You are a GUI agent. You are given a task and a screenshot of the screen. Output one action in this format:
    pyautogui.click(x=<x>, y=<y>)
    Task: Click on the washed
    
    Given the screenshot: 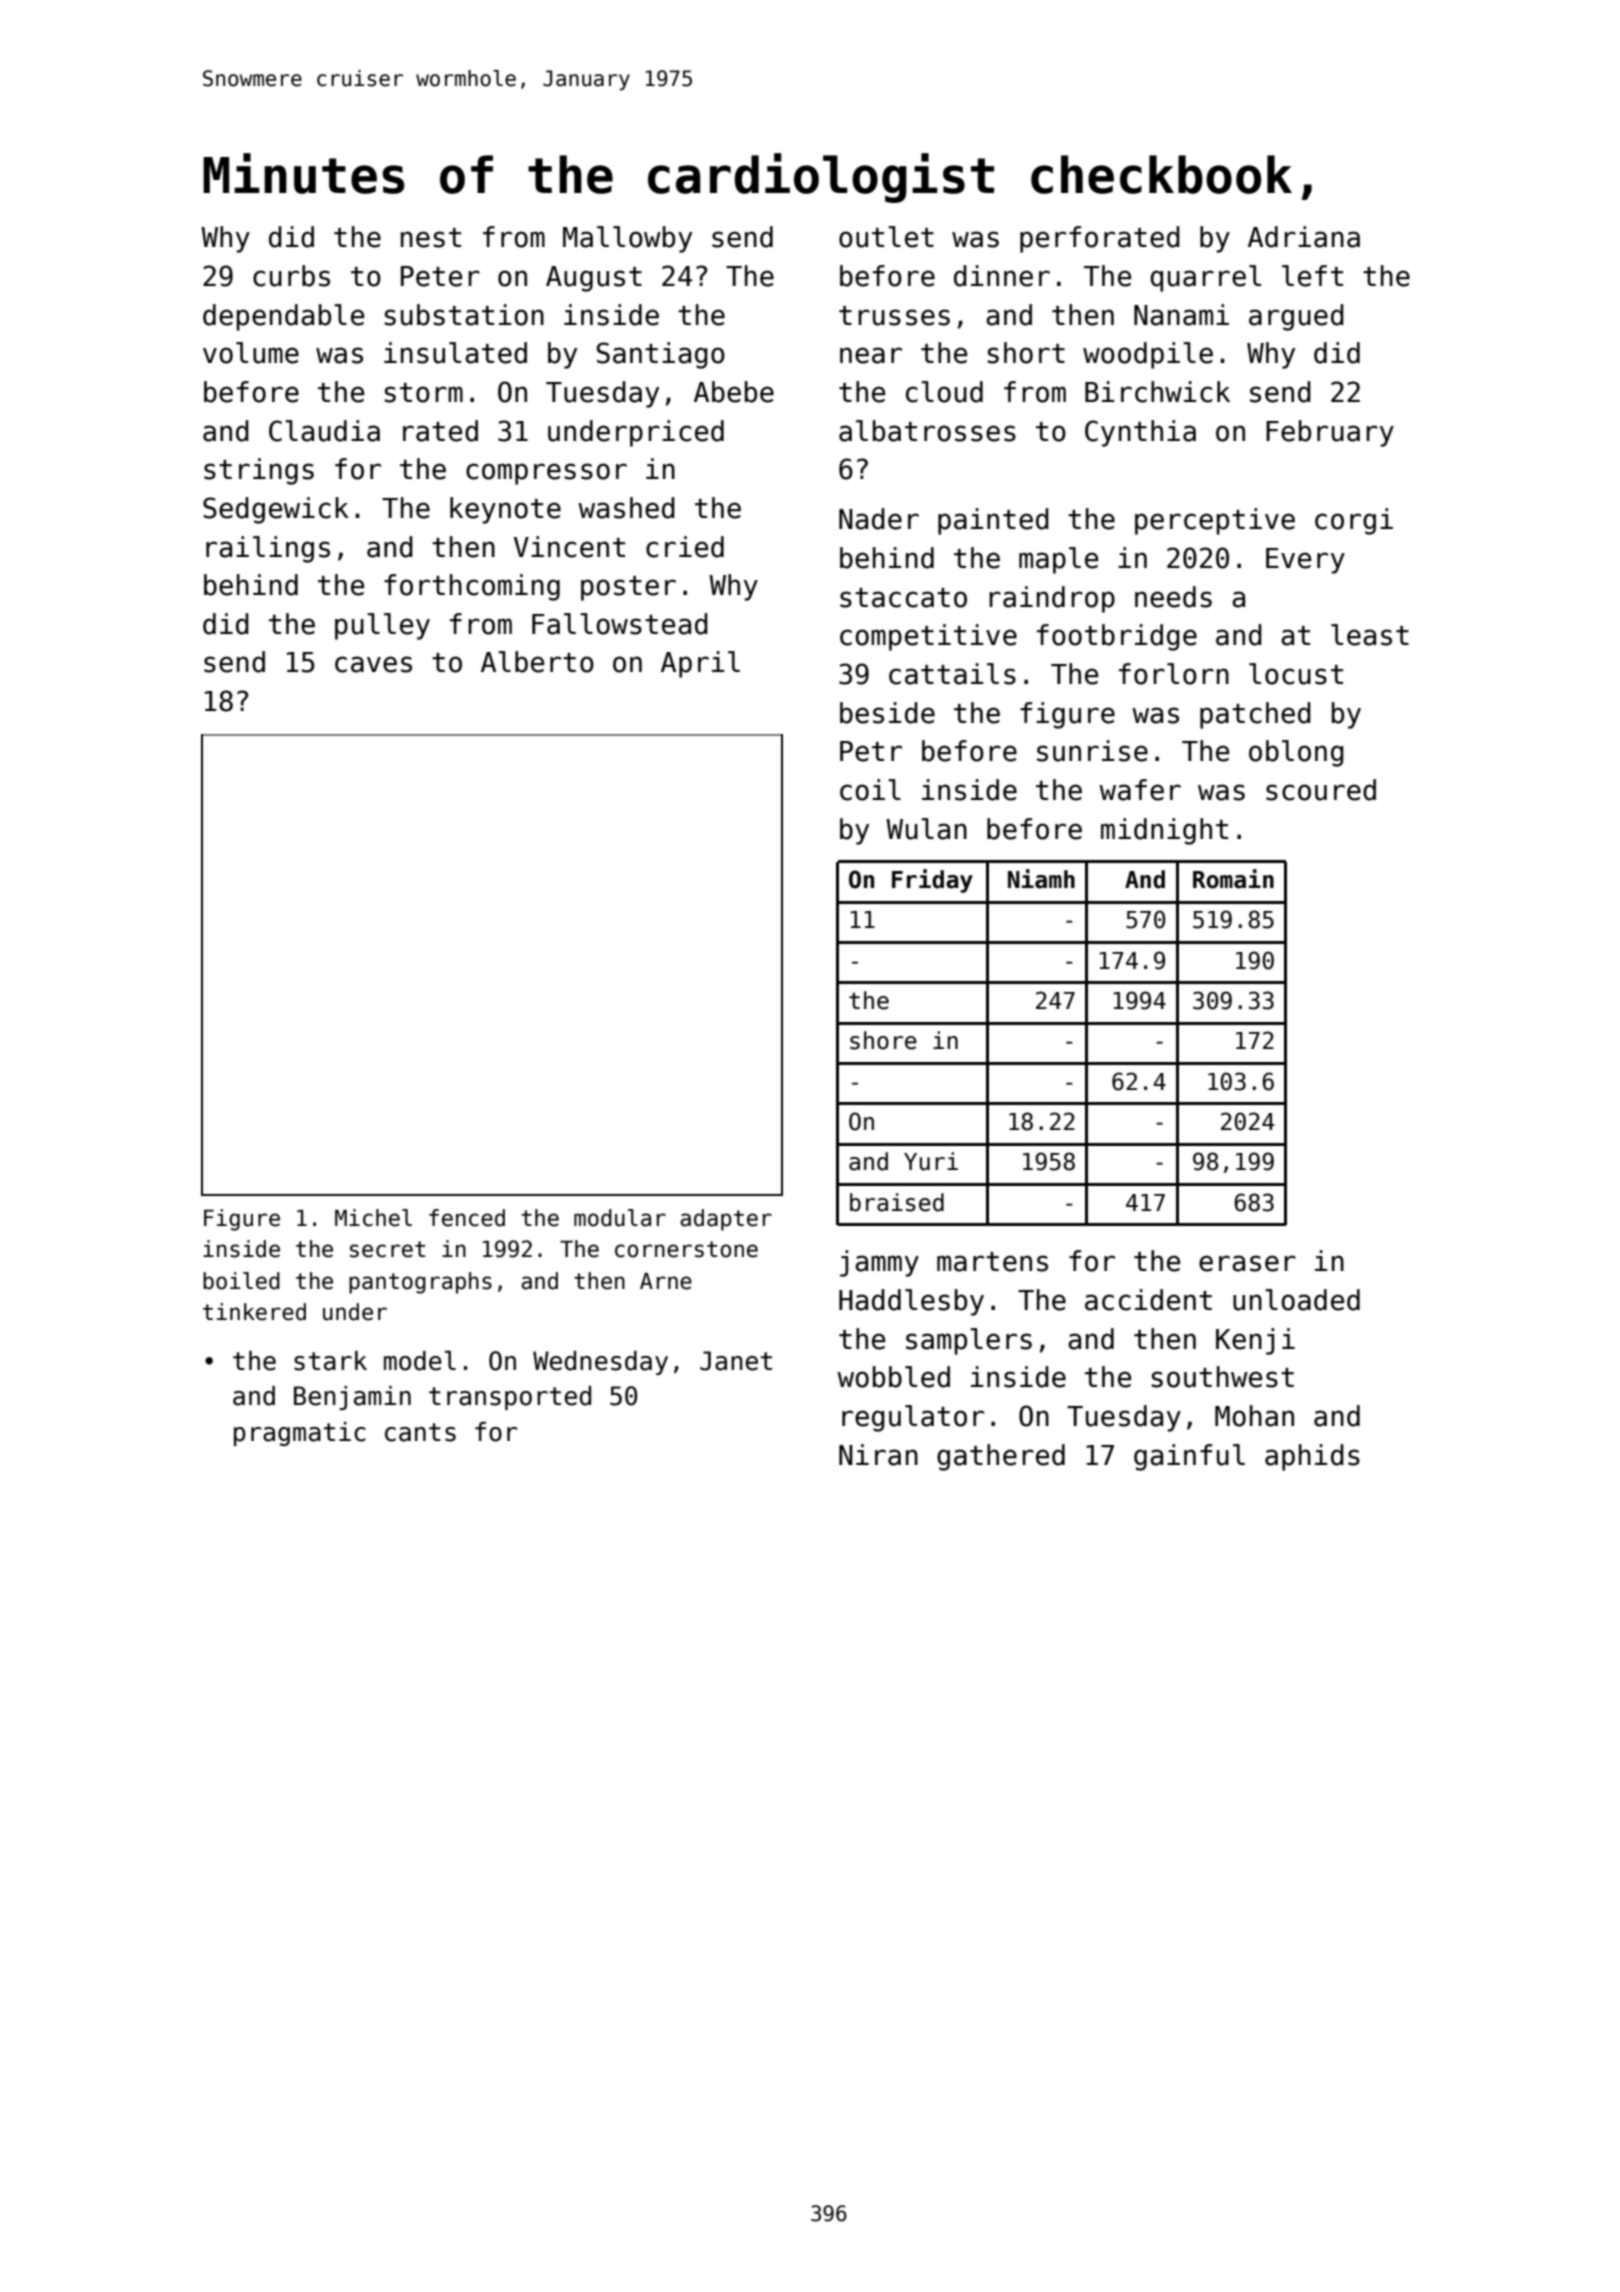 What is the action you would take?
    pyautogui.click(x=626, y=508)
